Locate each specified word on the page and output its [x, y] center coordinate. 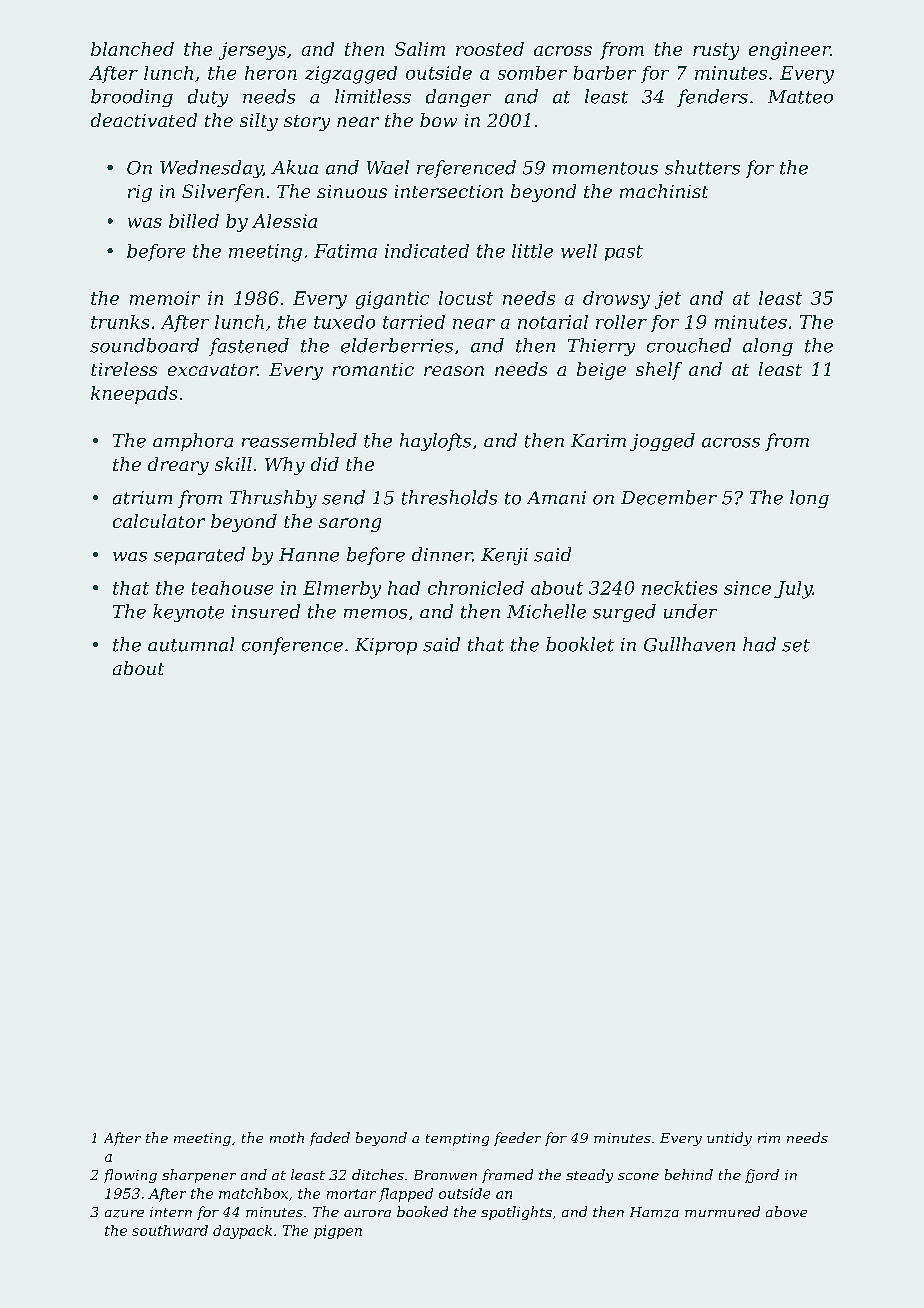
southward [170, 1230]
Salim [420, 49]
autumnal [191, 644]
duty [208, 98]
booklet [580, 644]
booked [422, 1211]
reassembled [299, 440]
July [793, 590]
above [786, 1211]
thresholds [449, 497]
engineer [789, 51]
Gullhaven [689, 644]
